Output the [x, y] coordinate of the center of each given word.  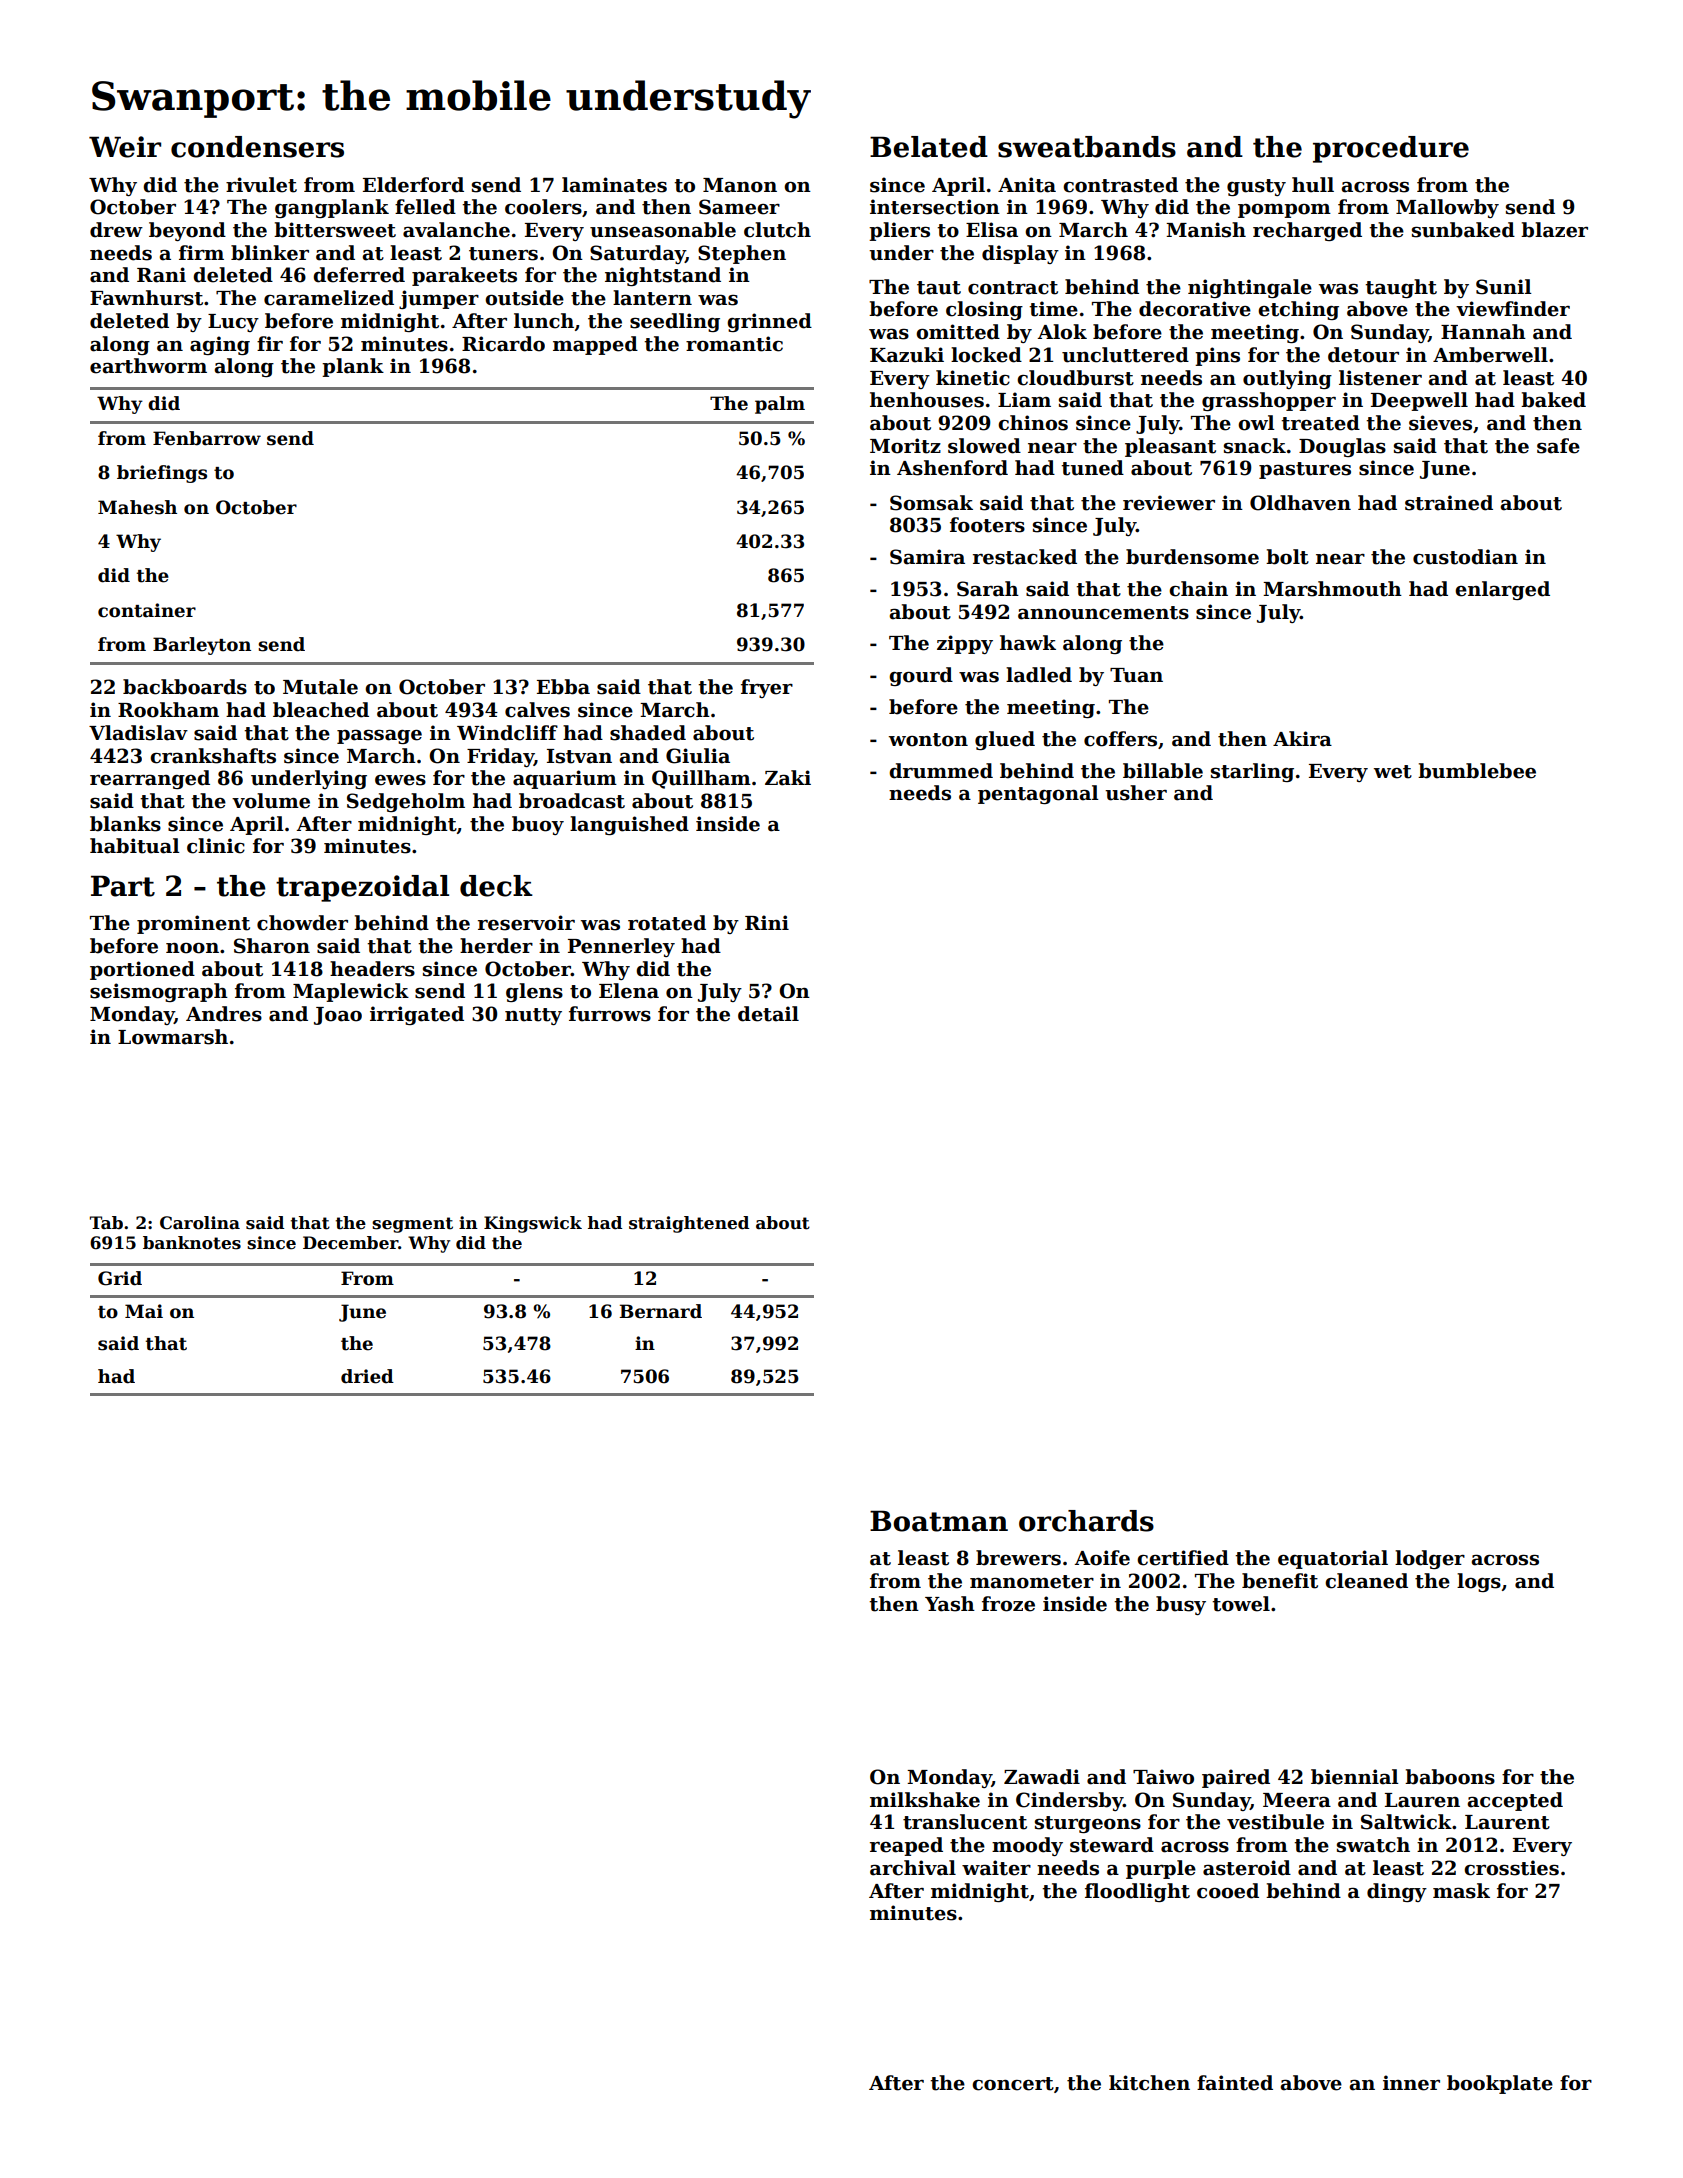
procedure [1391, 149]
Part [123, 886]
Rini [767, 922]
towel [1241, 1604]
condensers [257, 147]
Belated [929, 147]
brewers [1018, 1558]
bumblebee [1477, 771]
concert [1013, 2084]
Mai [144, 1311]
